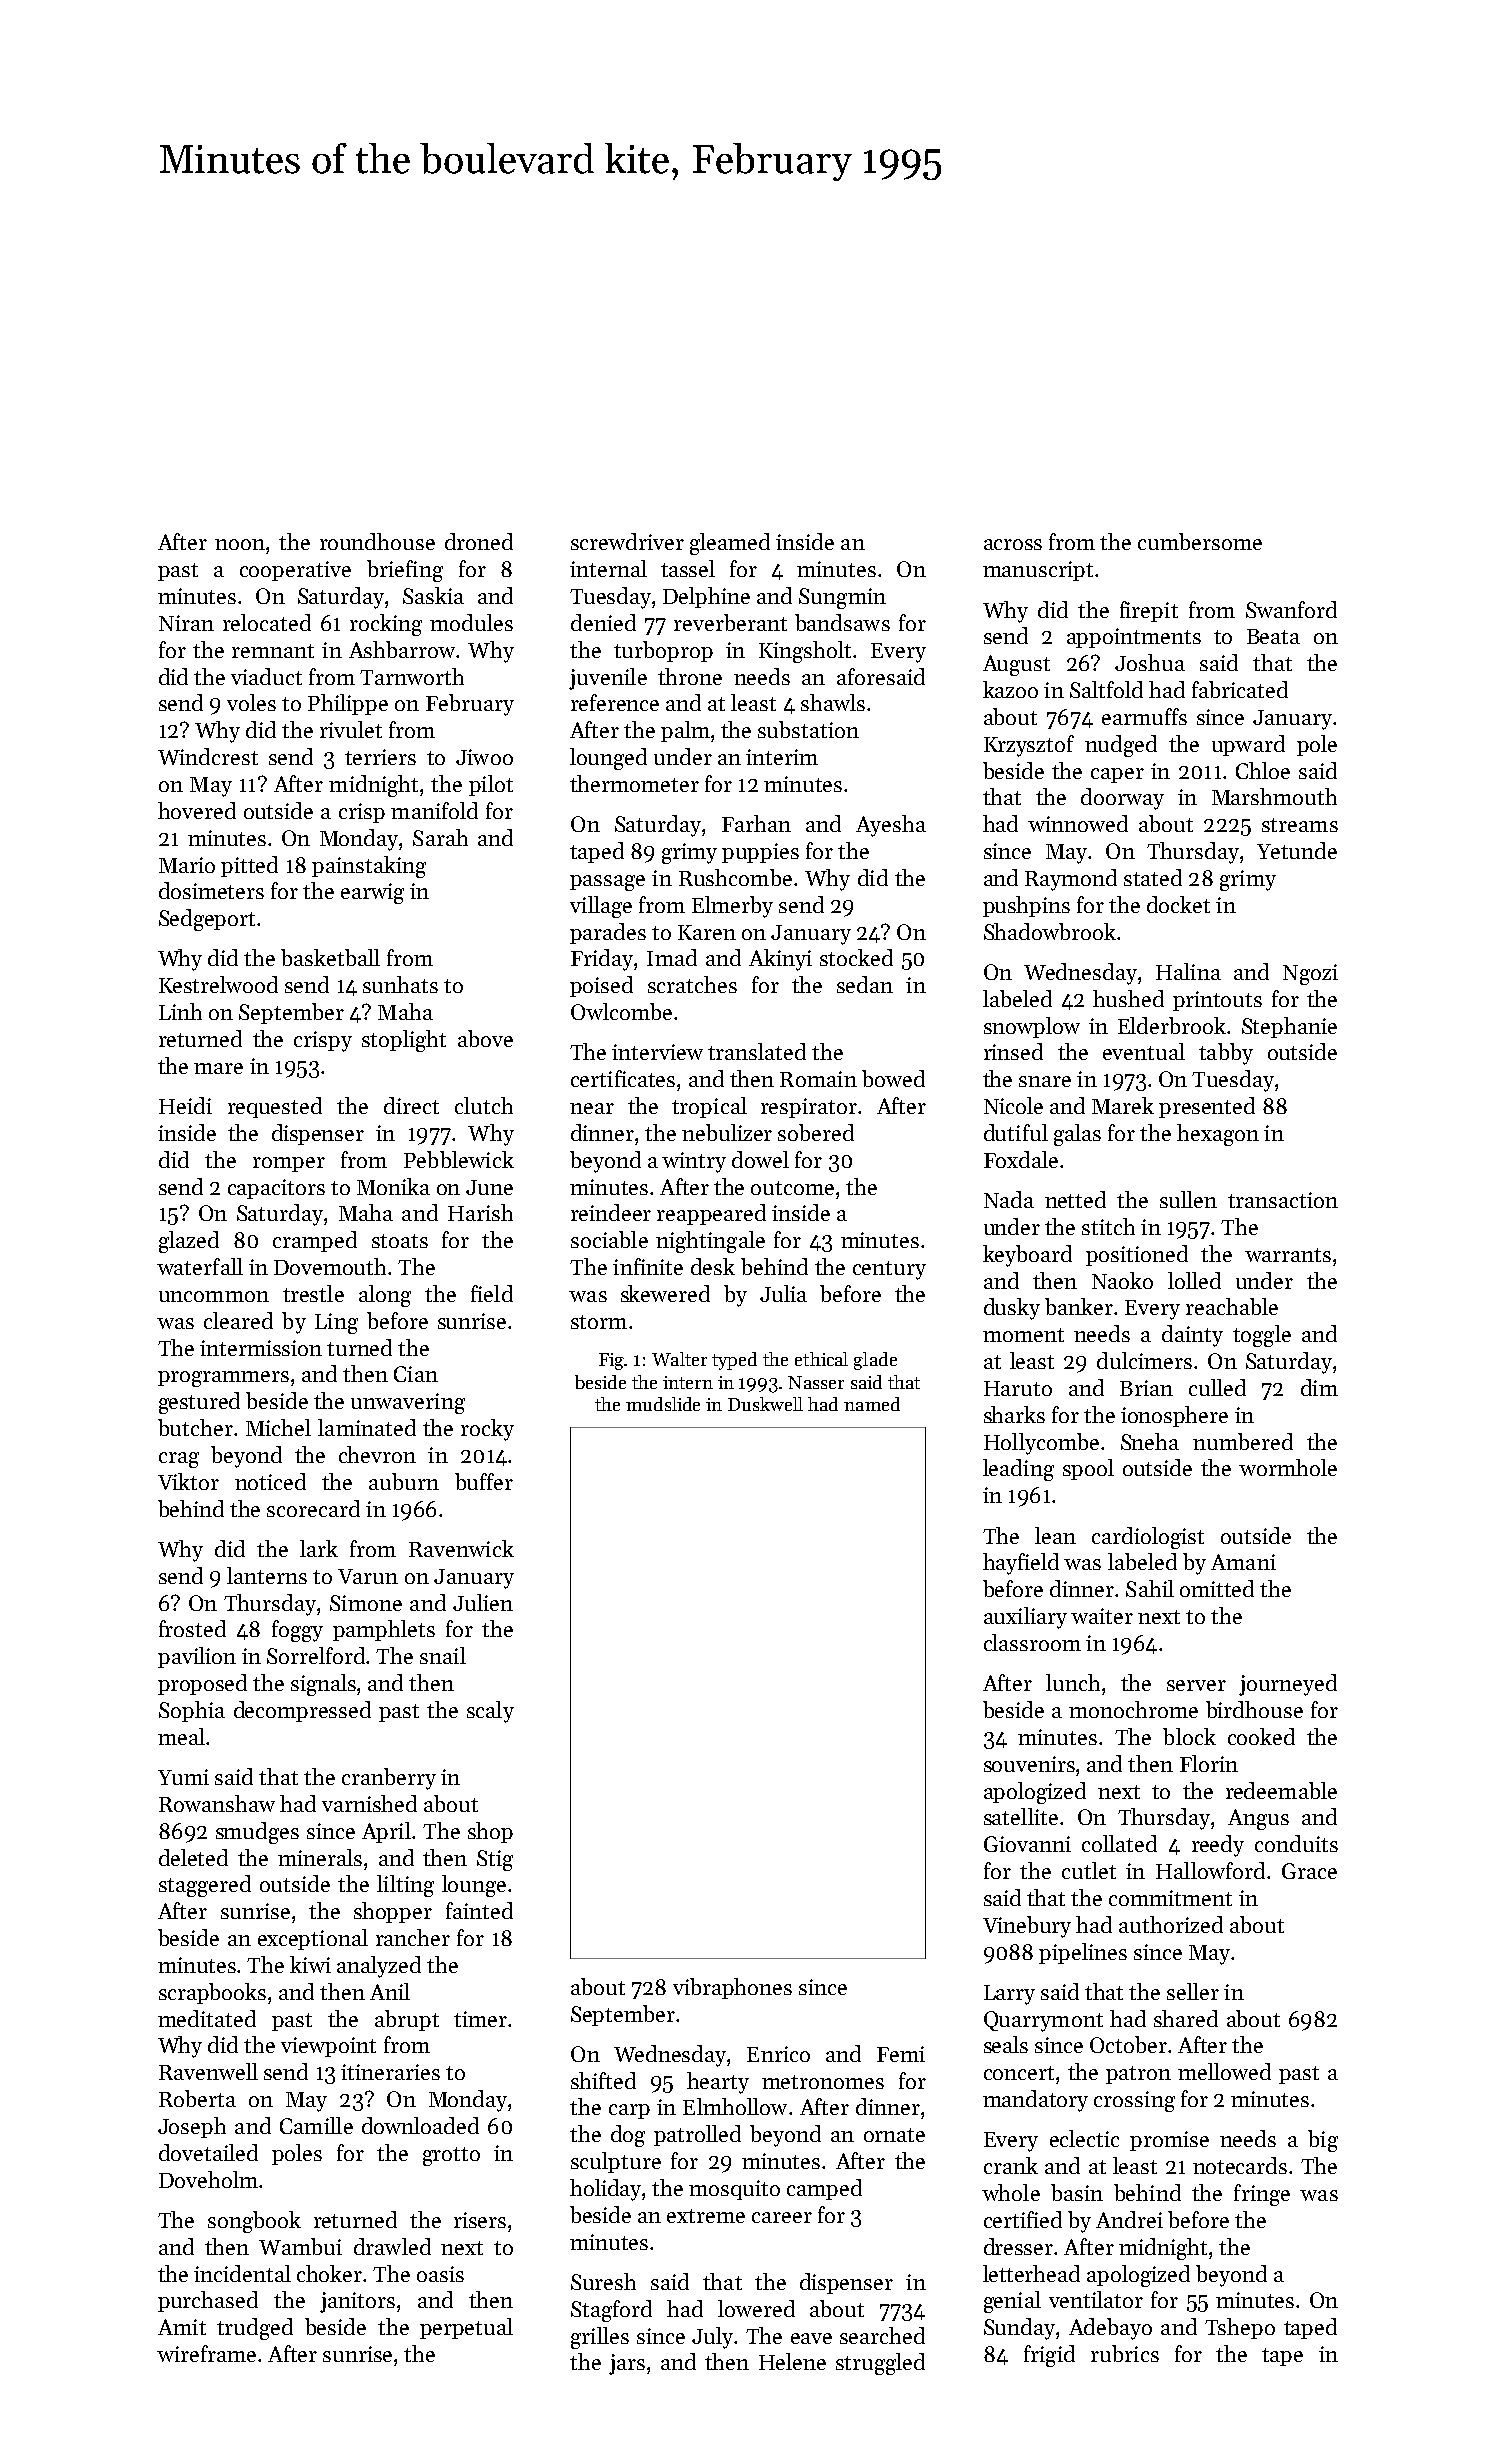  I want to click on drawled, so click(392, 2246).
